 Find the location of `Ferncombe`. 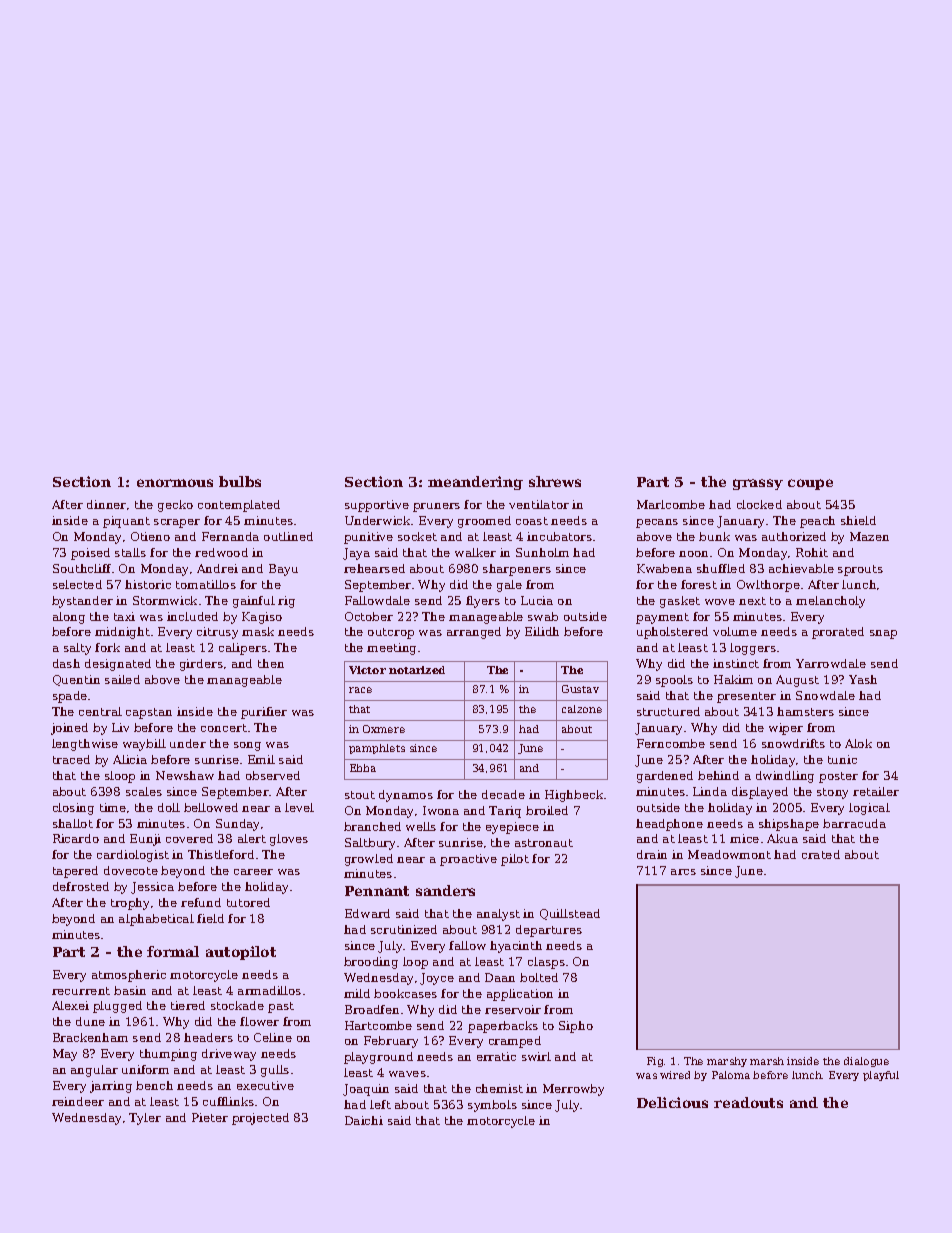

Ferncombe is located at coordinates (671, 743).
